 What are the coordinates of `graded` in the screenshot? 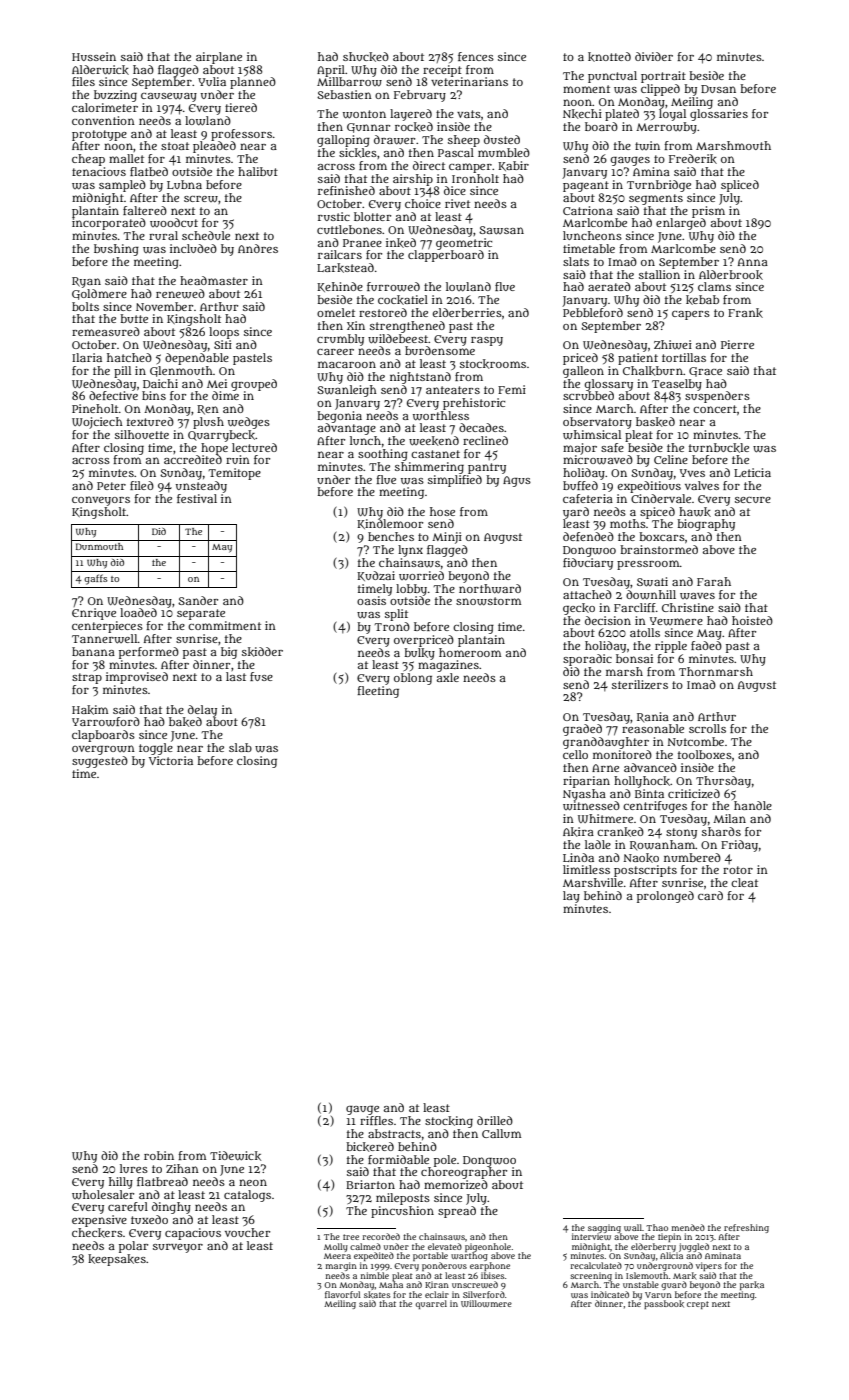 It's located at (582, 730).
